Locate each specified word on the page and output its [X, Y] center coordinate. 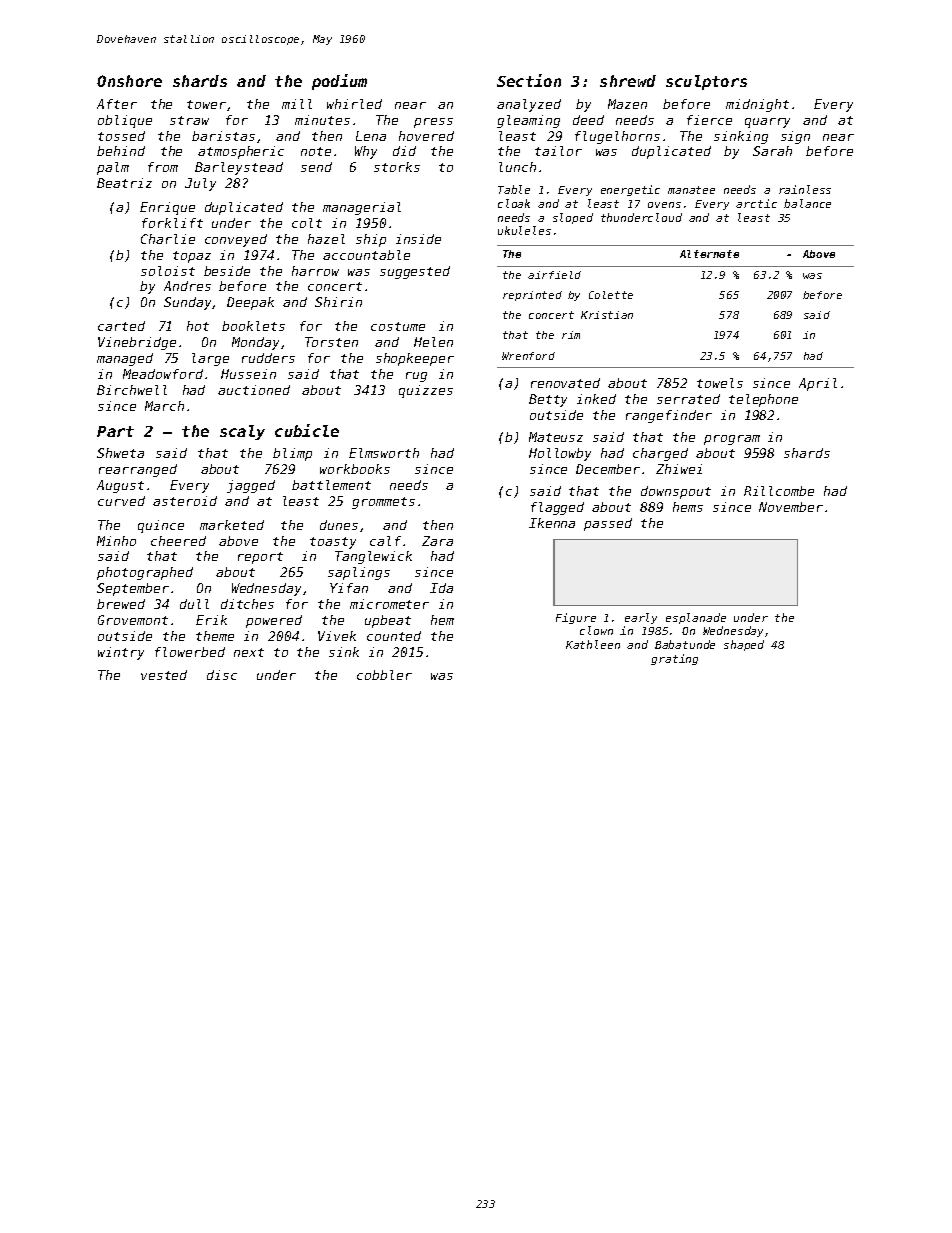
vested [164, 675]
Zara [437, 541]
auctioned [254, 390]
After [117, 104]
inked [596, 399]
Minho [116, 541]
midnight [757, 105]
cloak [514, 203]
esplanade [696, 618]
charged [660, 454]
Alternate [709, 254]
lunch [517, 167]
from [163, 167]
